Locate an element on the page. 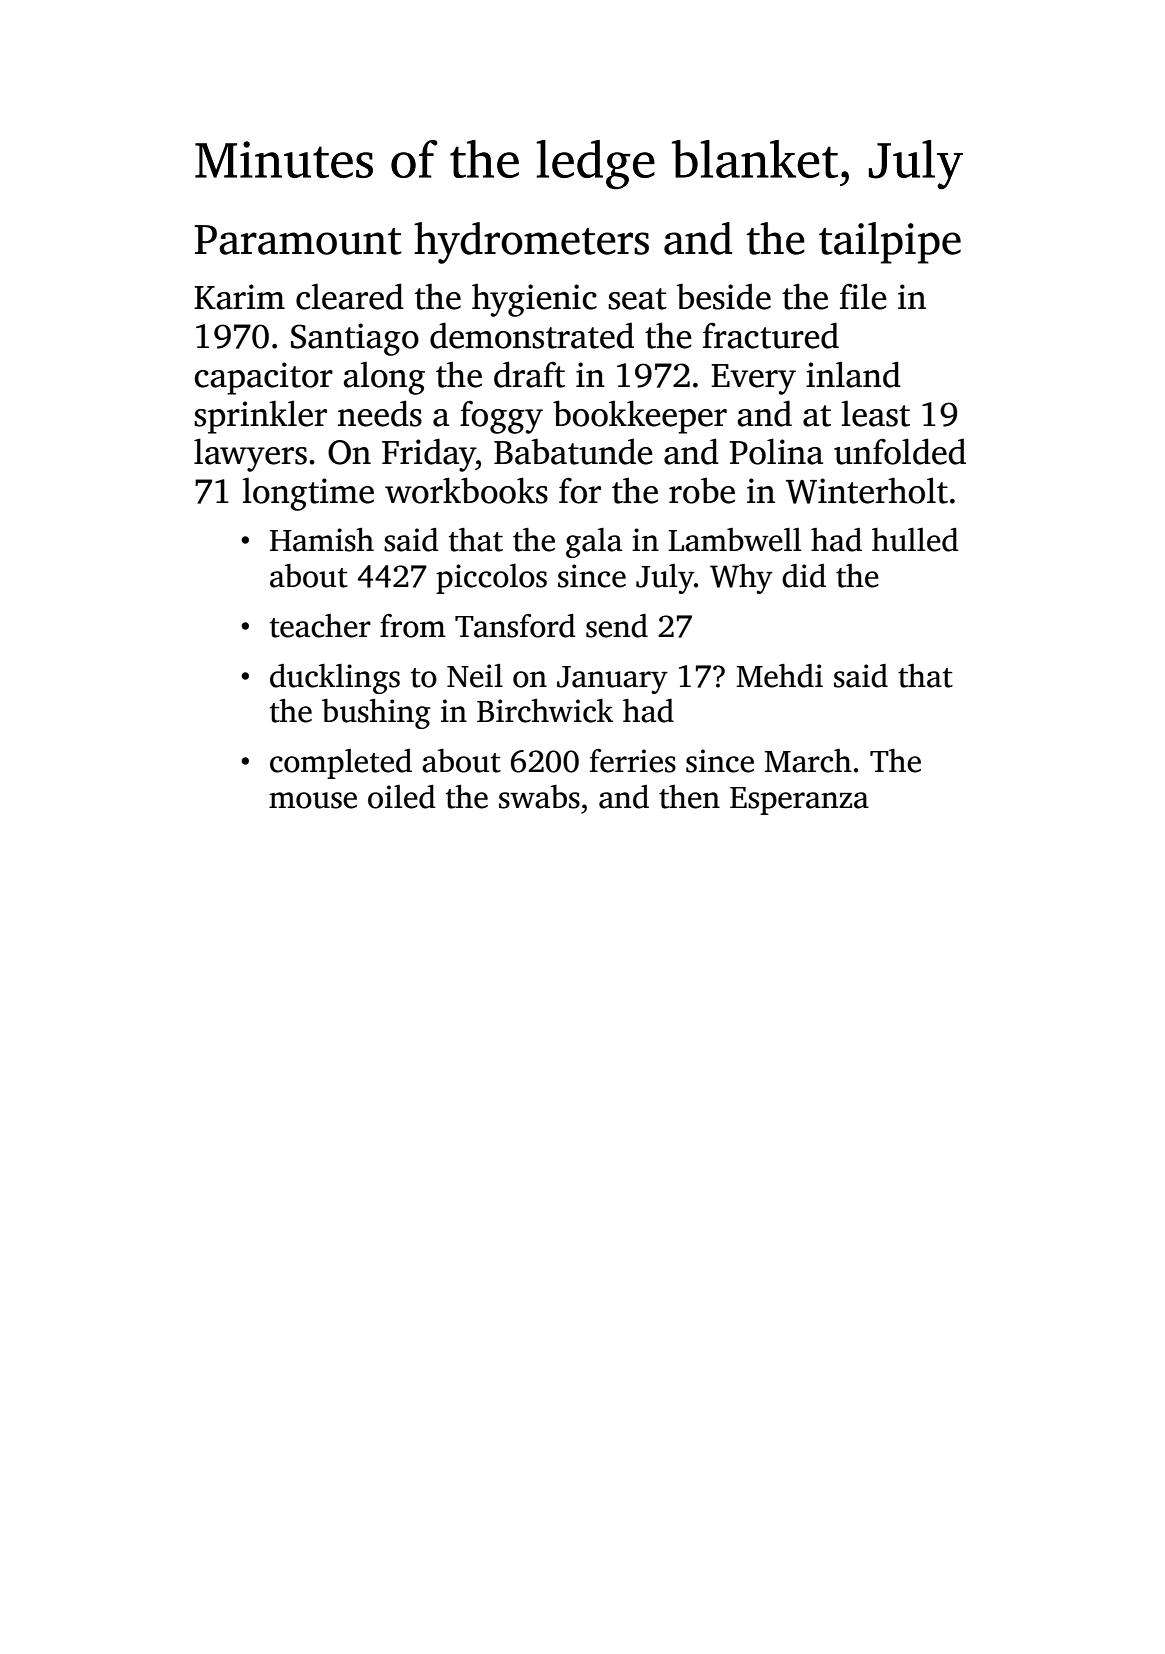  inland is located at coordinates (853, 374).
